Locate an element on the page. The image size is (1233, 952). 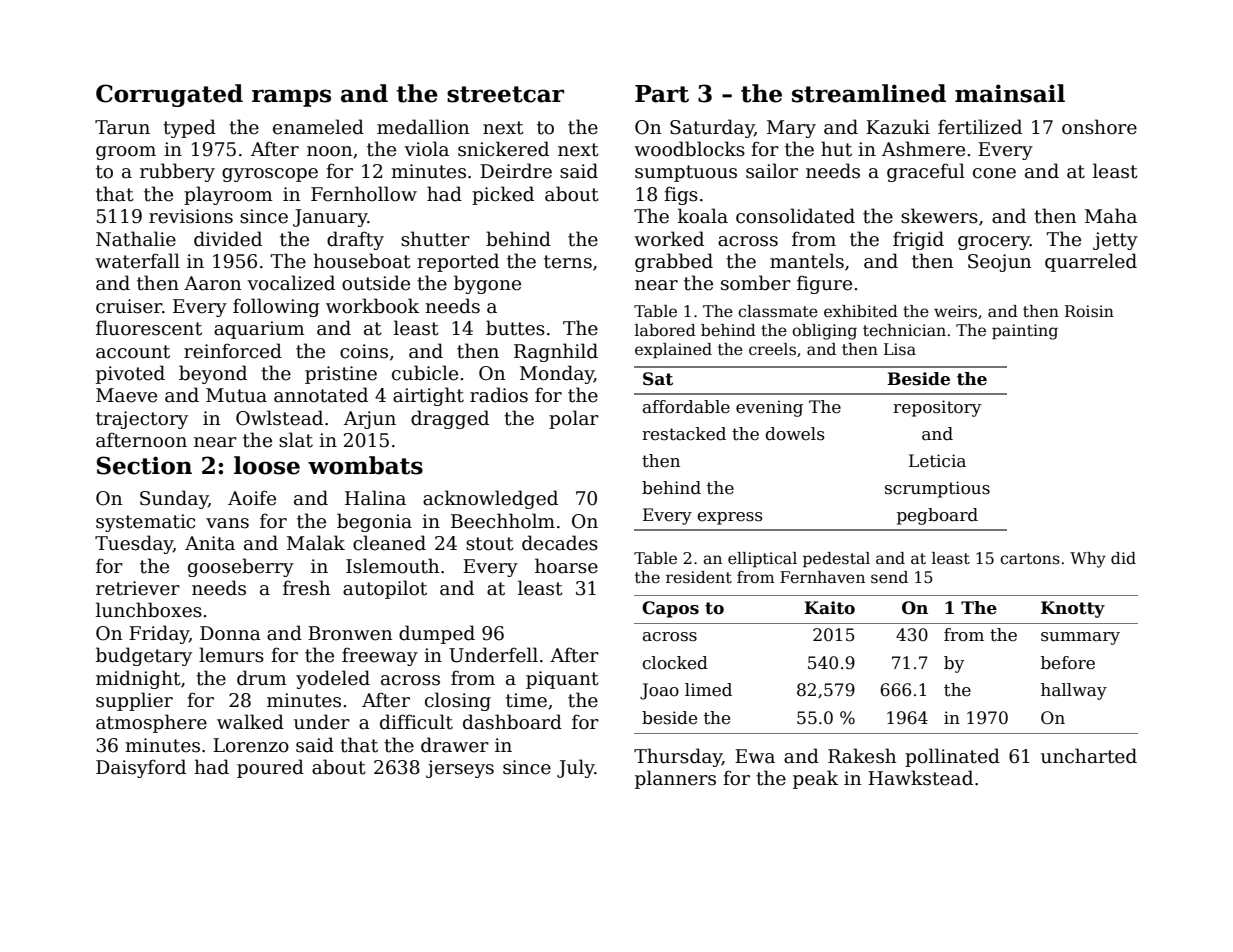
picked is located at coordinates (503, 195).
